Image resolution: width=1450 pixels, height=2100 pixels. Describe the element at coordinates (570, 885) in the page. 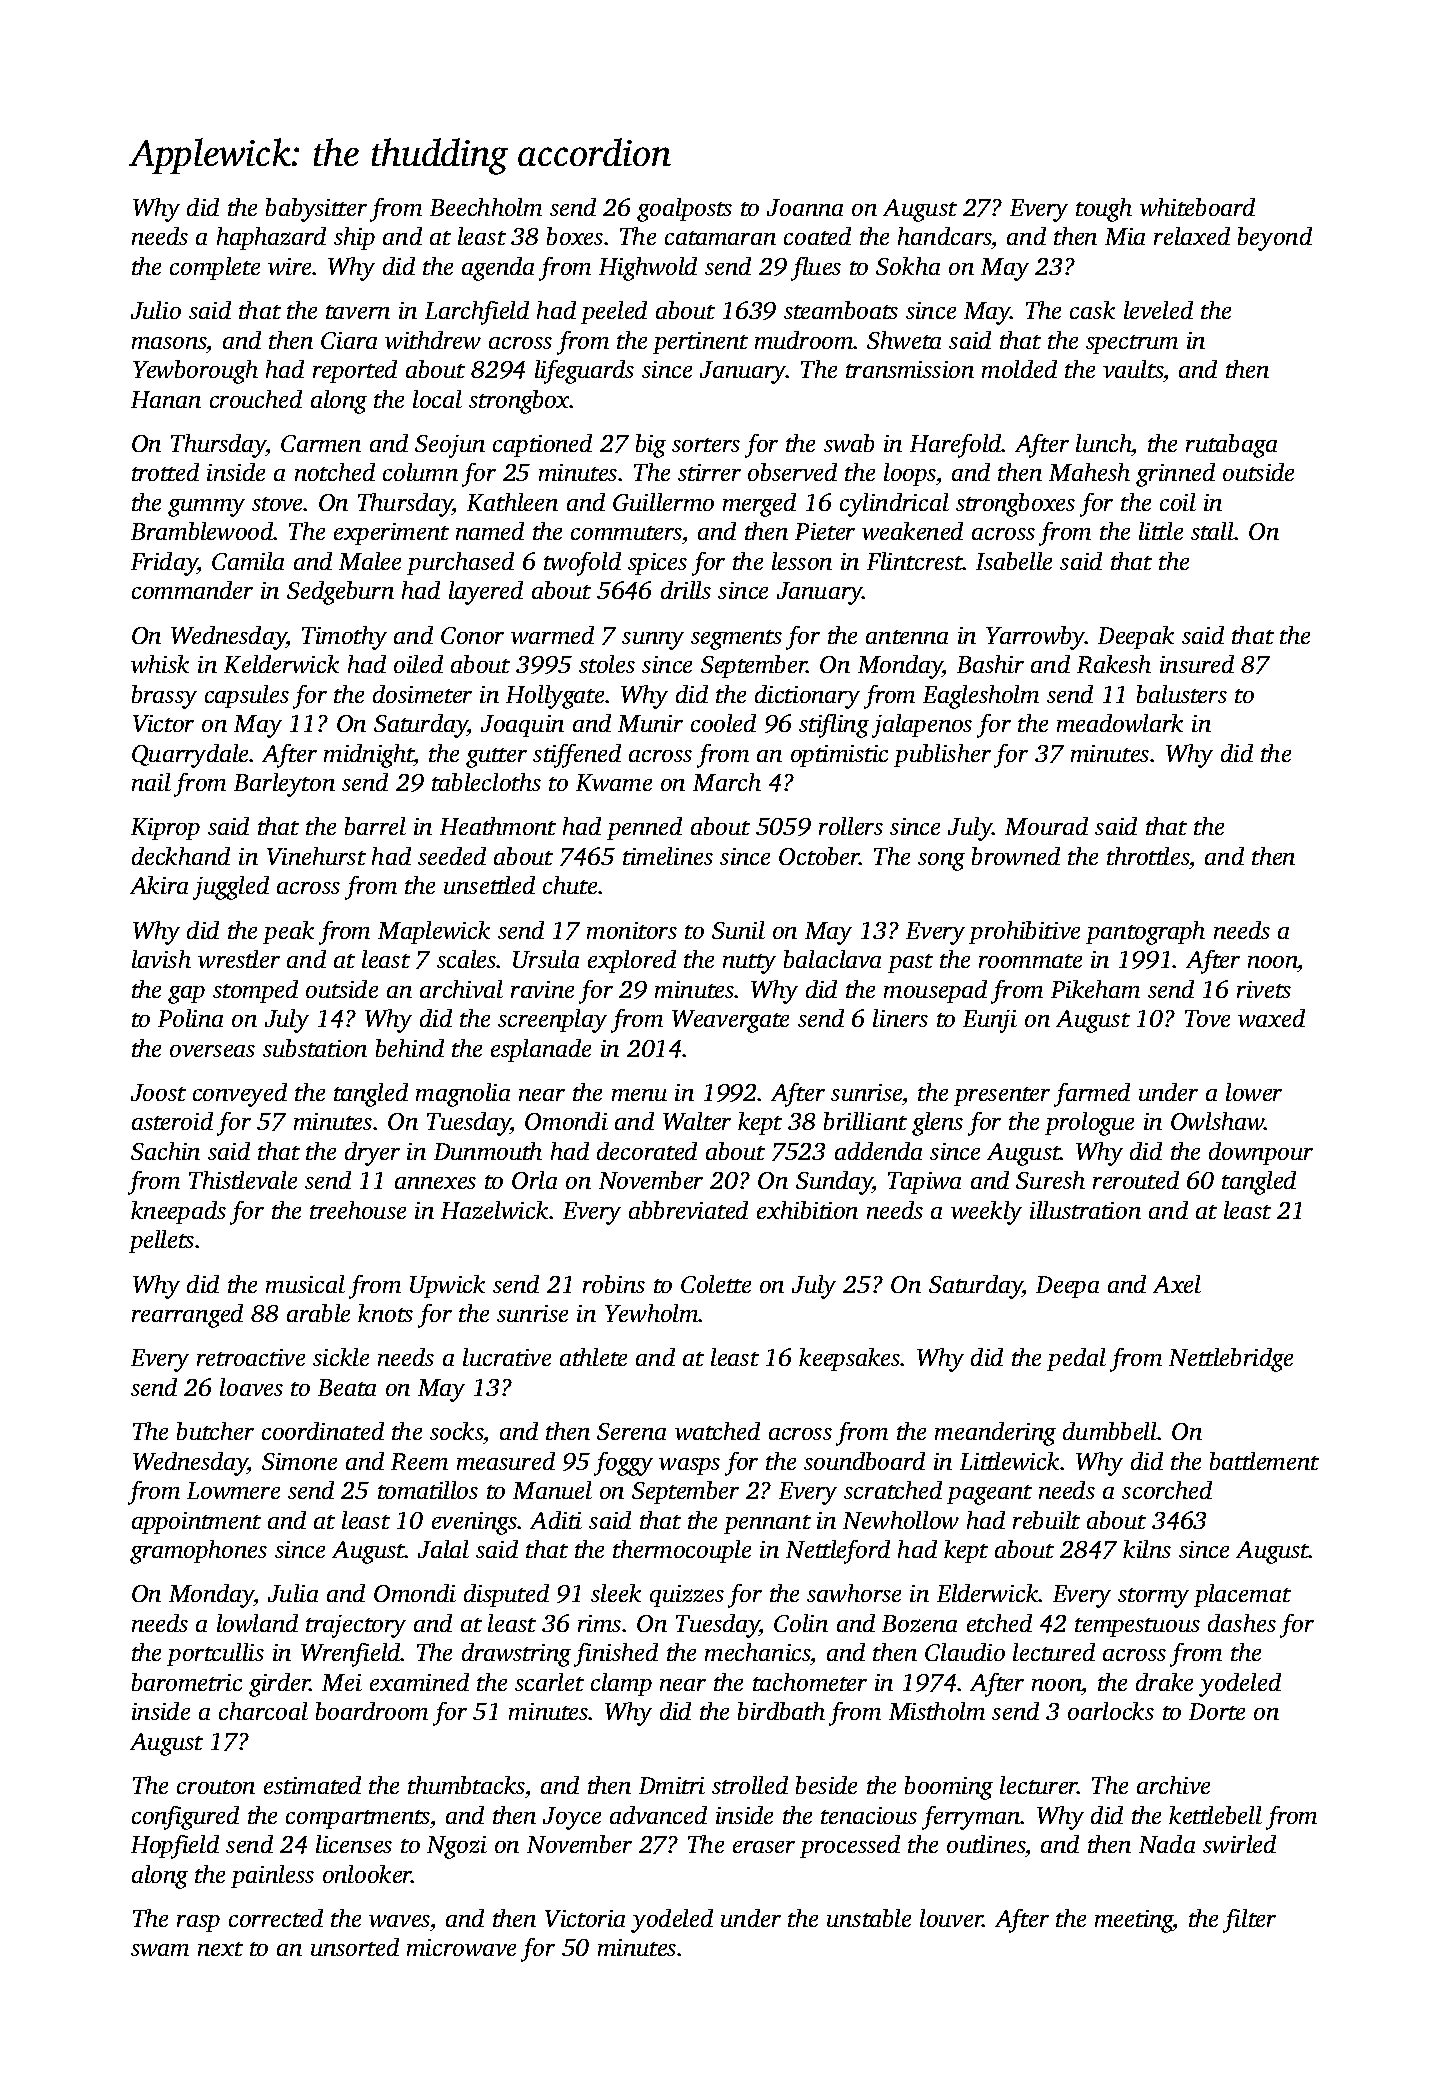

I see `chute` at that location.
